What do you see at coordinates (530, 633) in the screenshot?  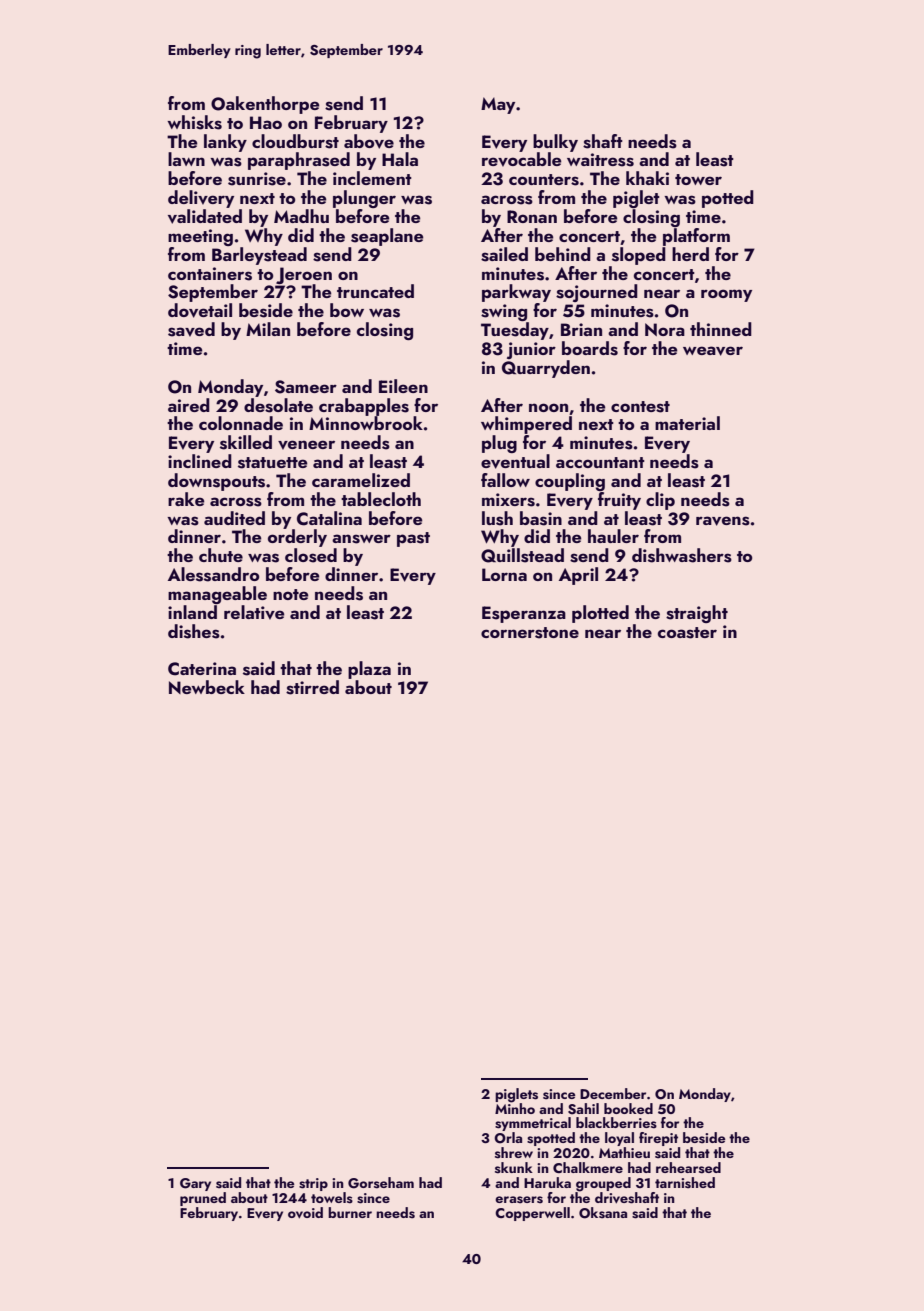 I see `cornerstone` at bounding box center [530, 633].
